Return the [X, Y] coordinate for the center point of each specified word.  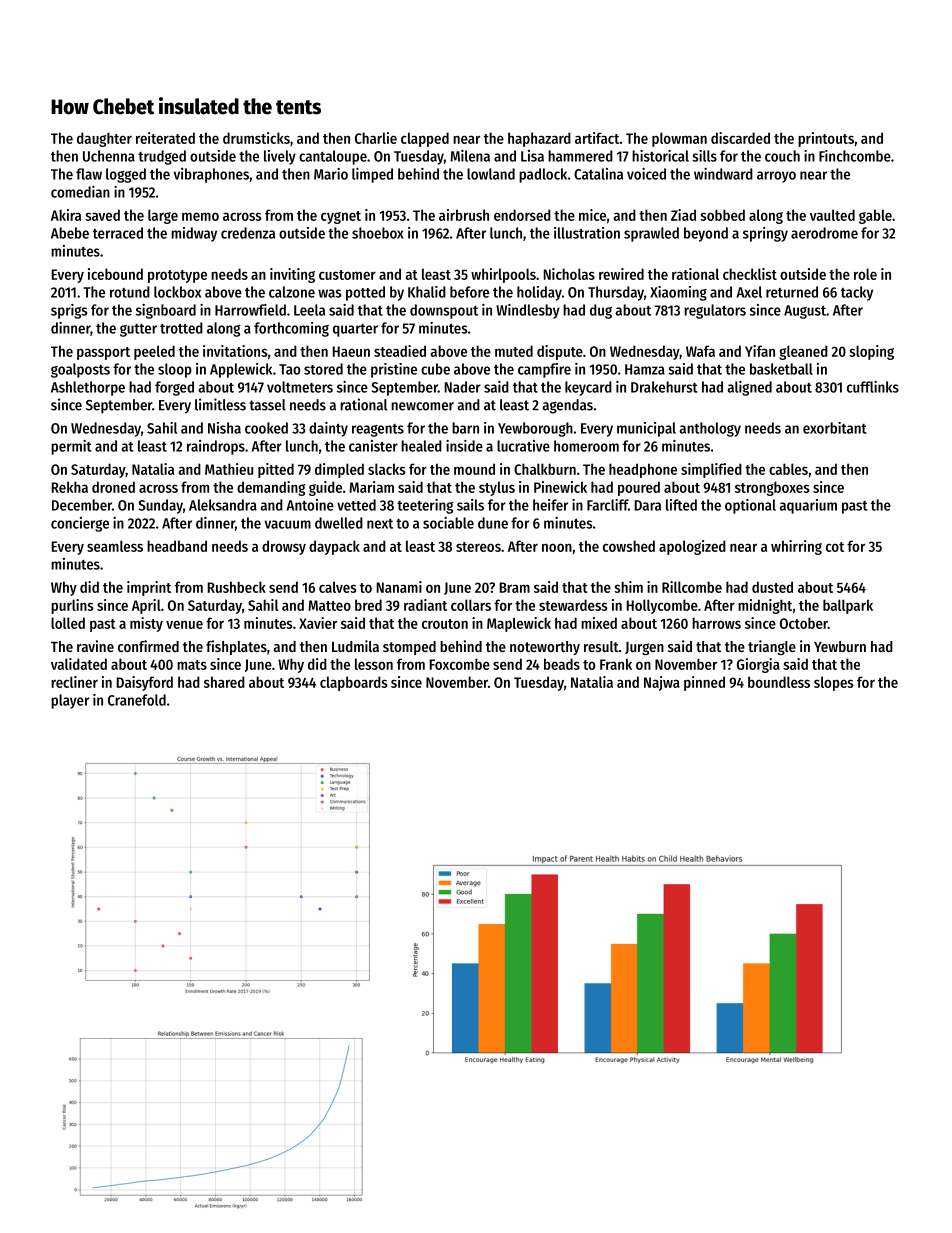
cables [788, 469]
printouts [826, 139]
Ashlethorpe [88, 388]
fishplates [236, 647]
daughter [104, 139]
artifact [597, 138]
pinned [704, 683]
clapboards [354, 683]
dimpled [339, 470]
